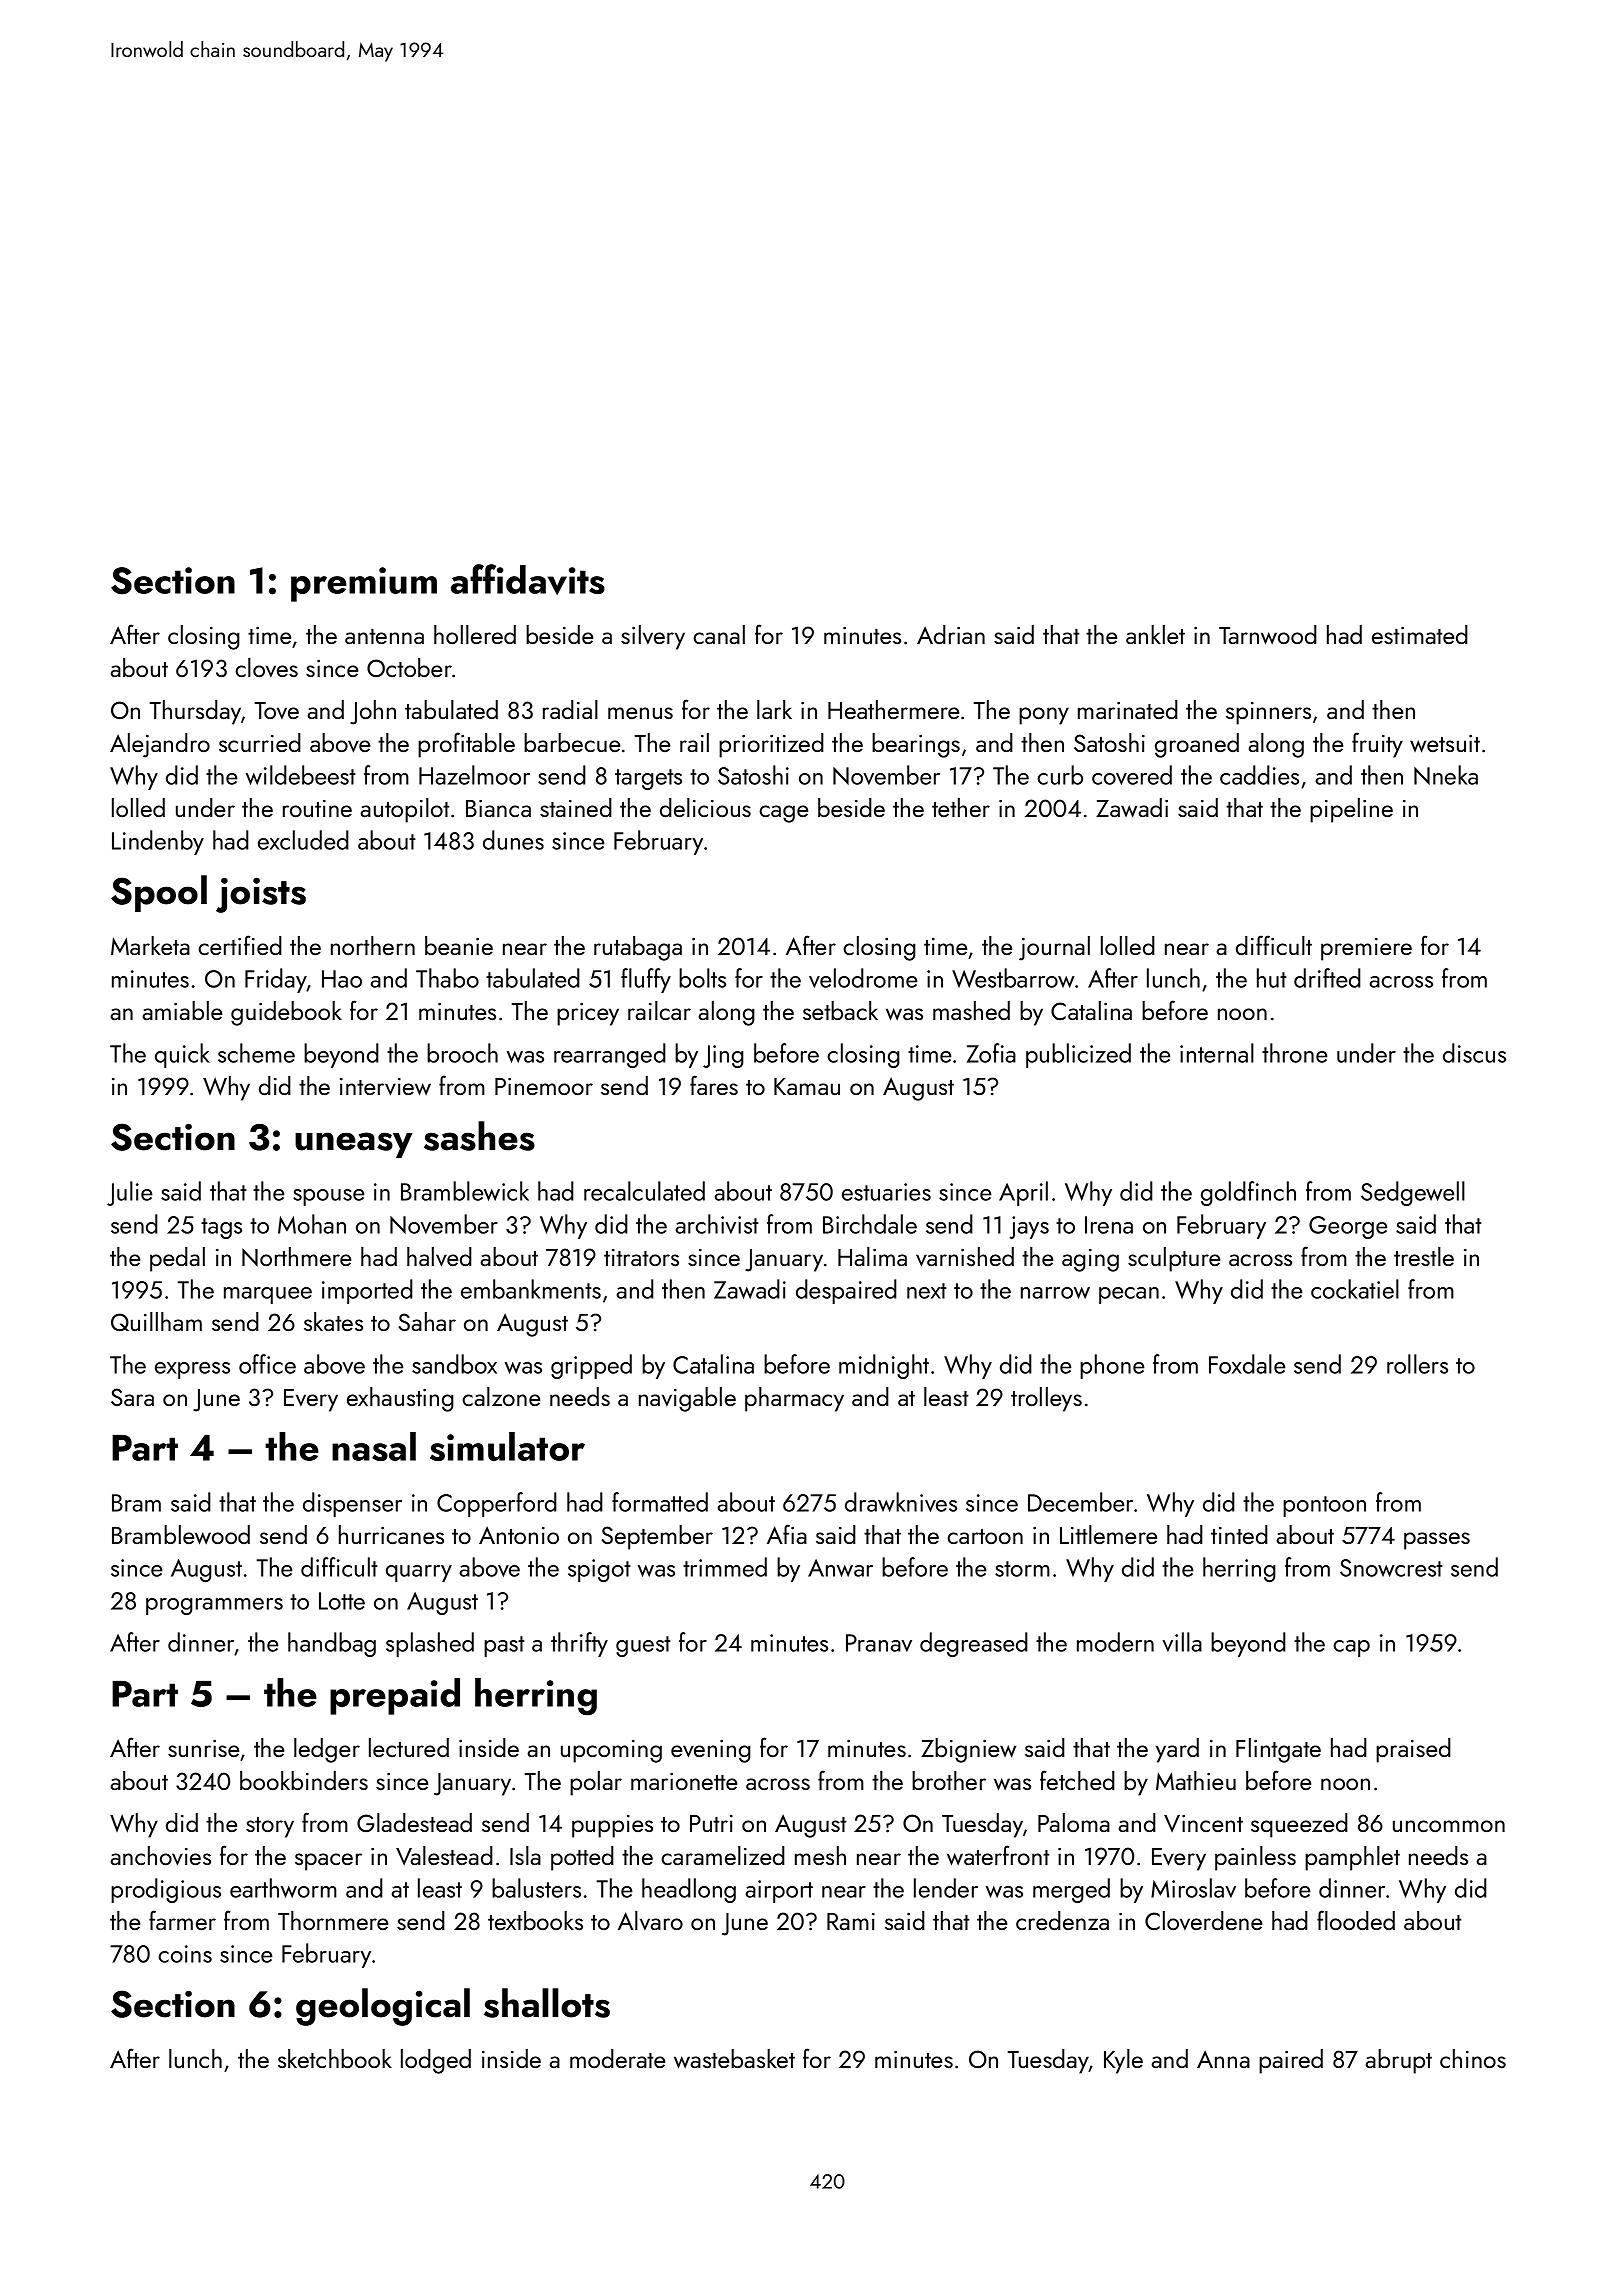 This document has height=2292, width=1620. What do you see at coordinates (182, 1055) in the document?
I see `quick` at bounding box center [182, 1055].
